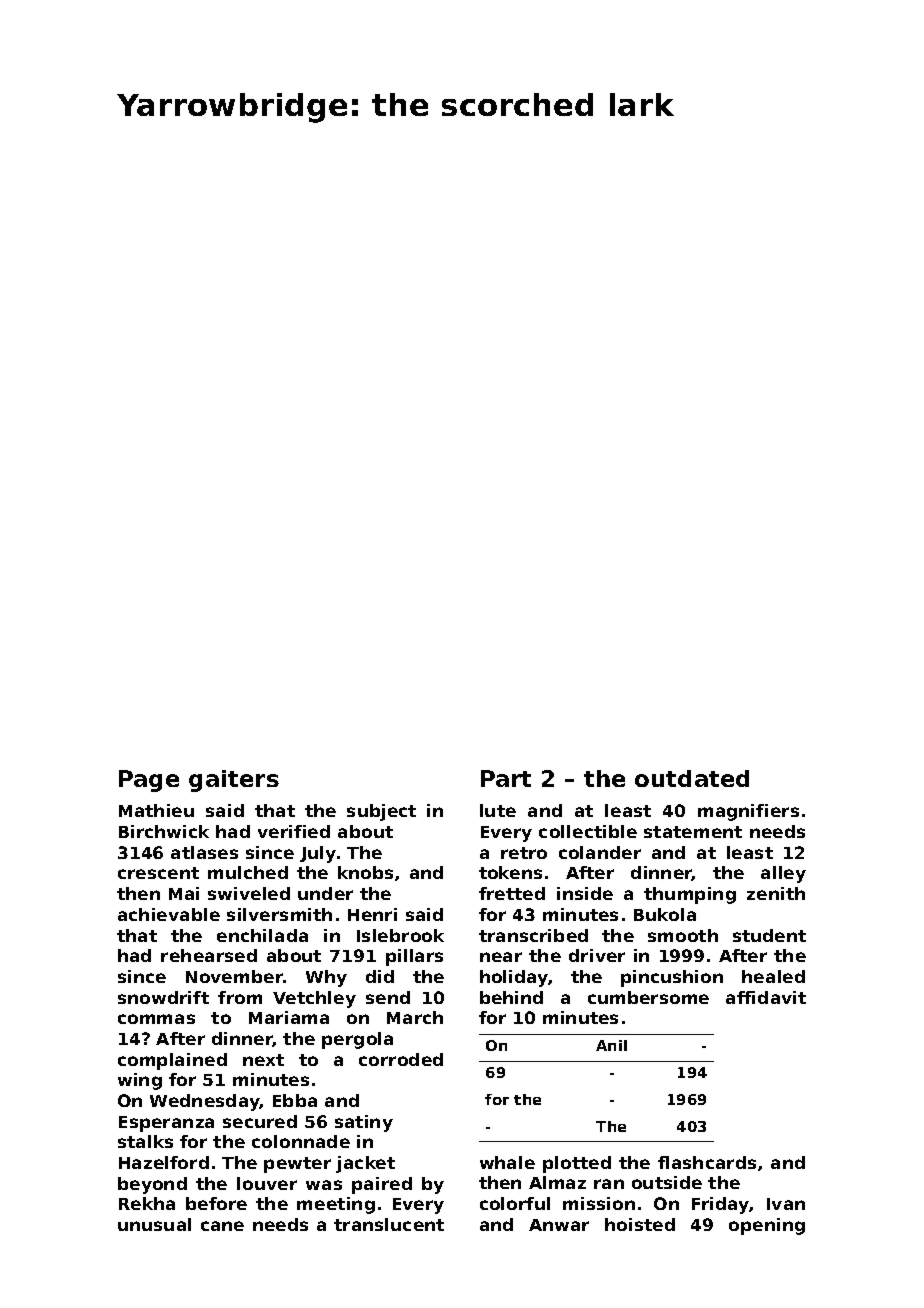 Image resolution: width=924 pixels, height=1308 pixels. Describe the element at coordinates (234, 781) in the screenshot. I see `gaiters` at that location.
